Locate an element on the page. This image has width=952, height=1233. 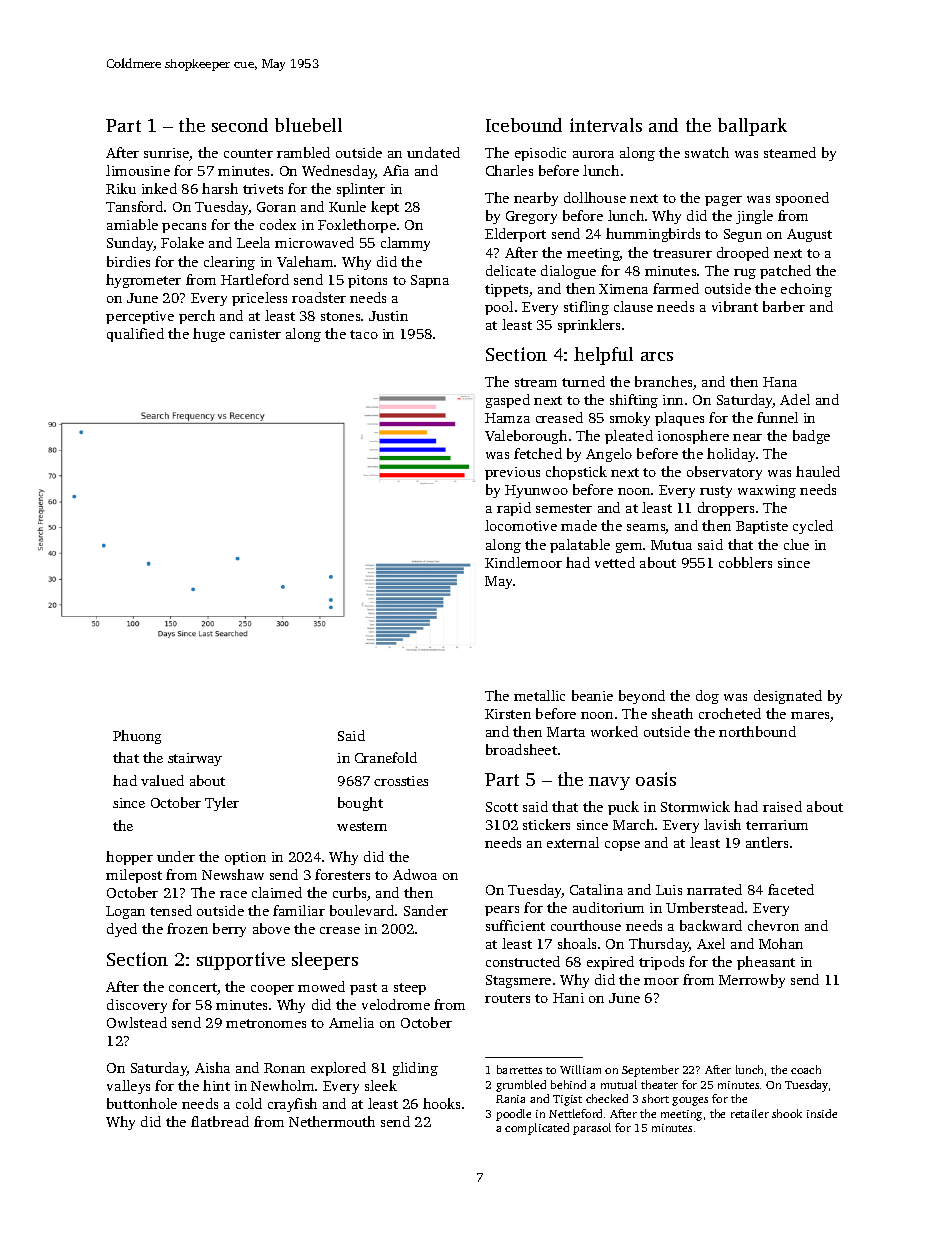
rapid is located at coordinates (514, 509).
